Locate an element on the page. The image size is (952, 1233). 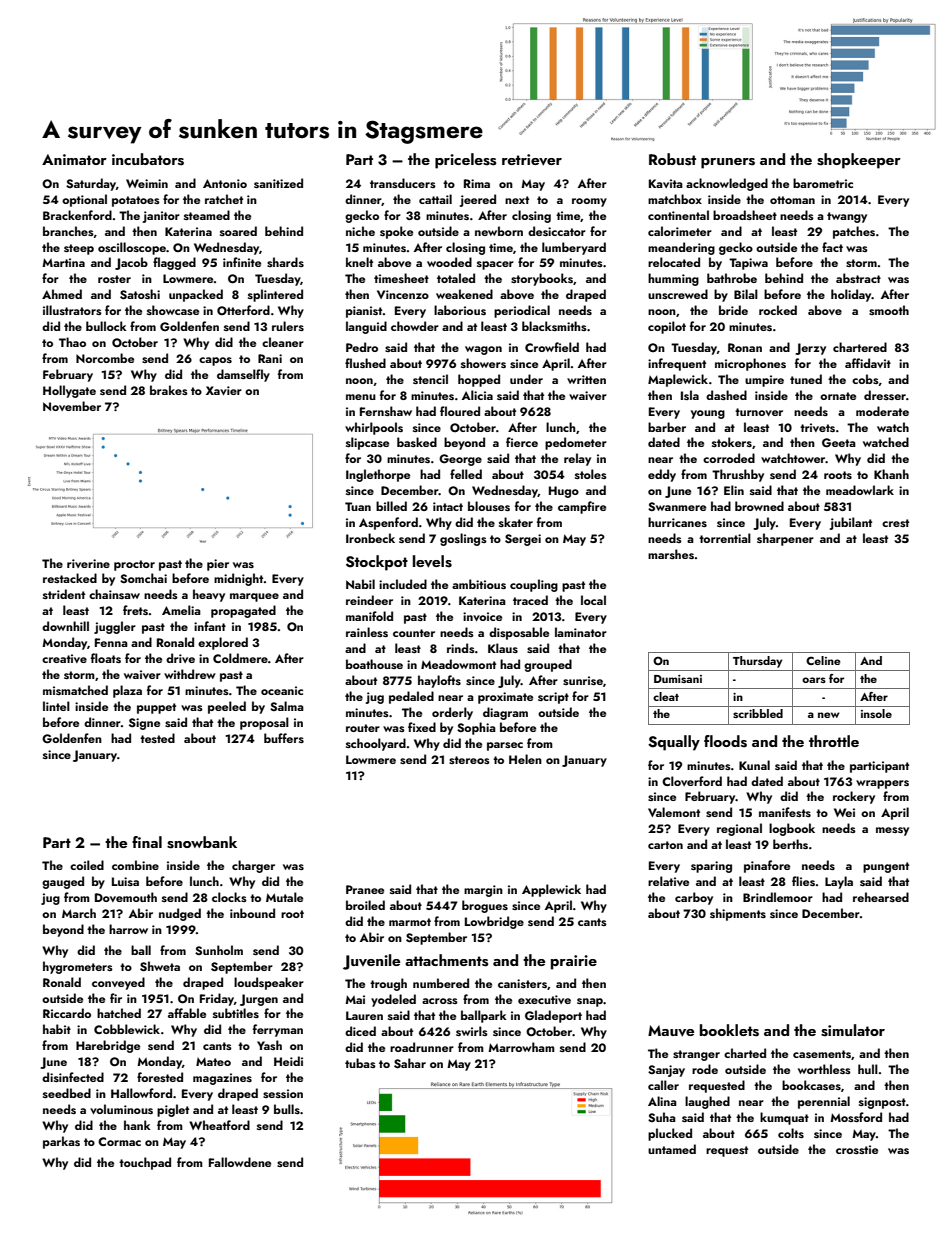
regional is located at coordinates (739, 829).
